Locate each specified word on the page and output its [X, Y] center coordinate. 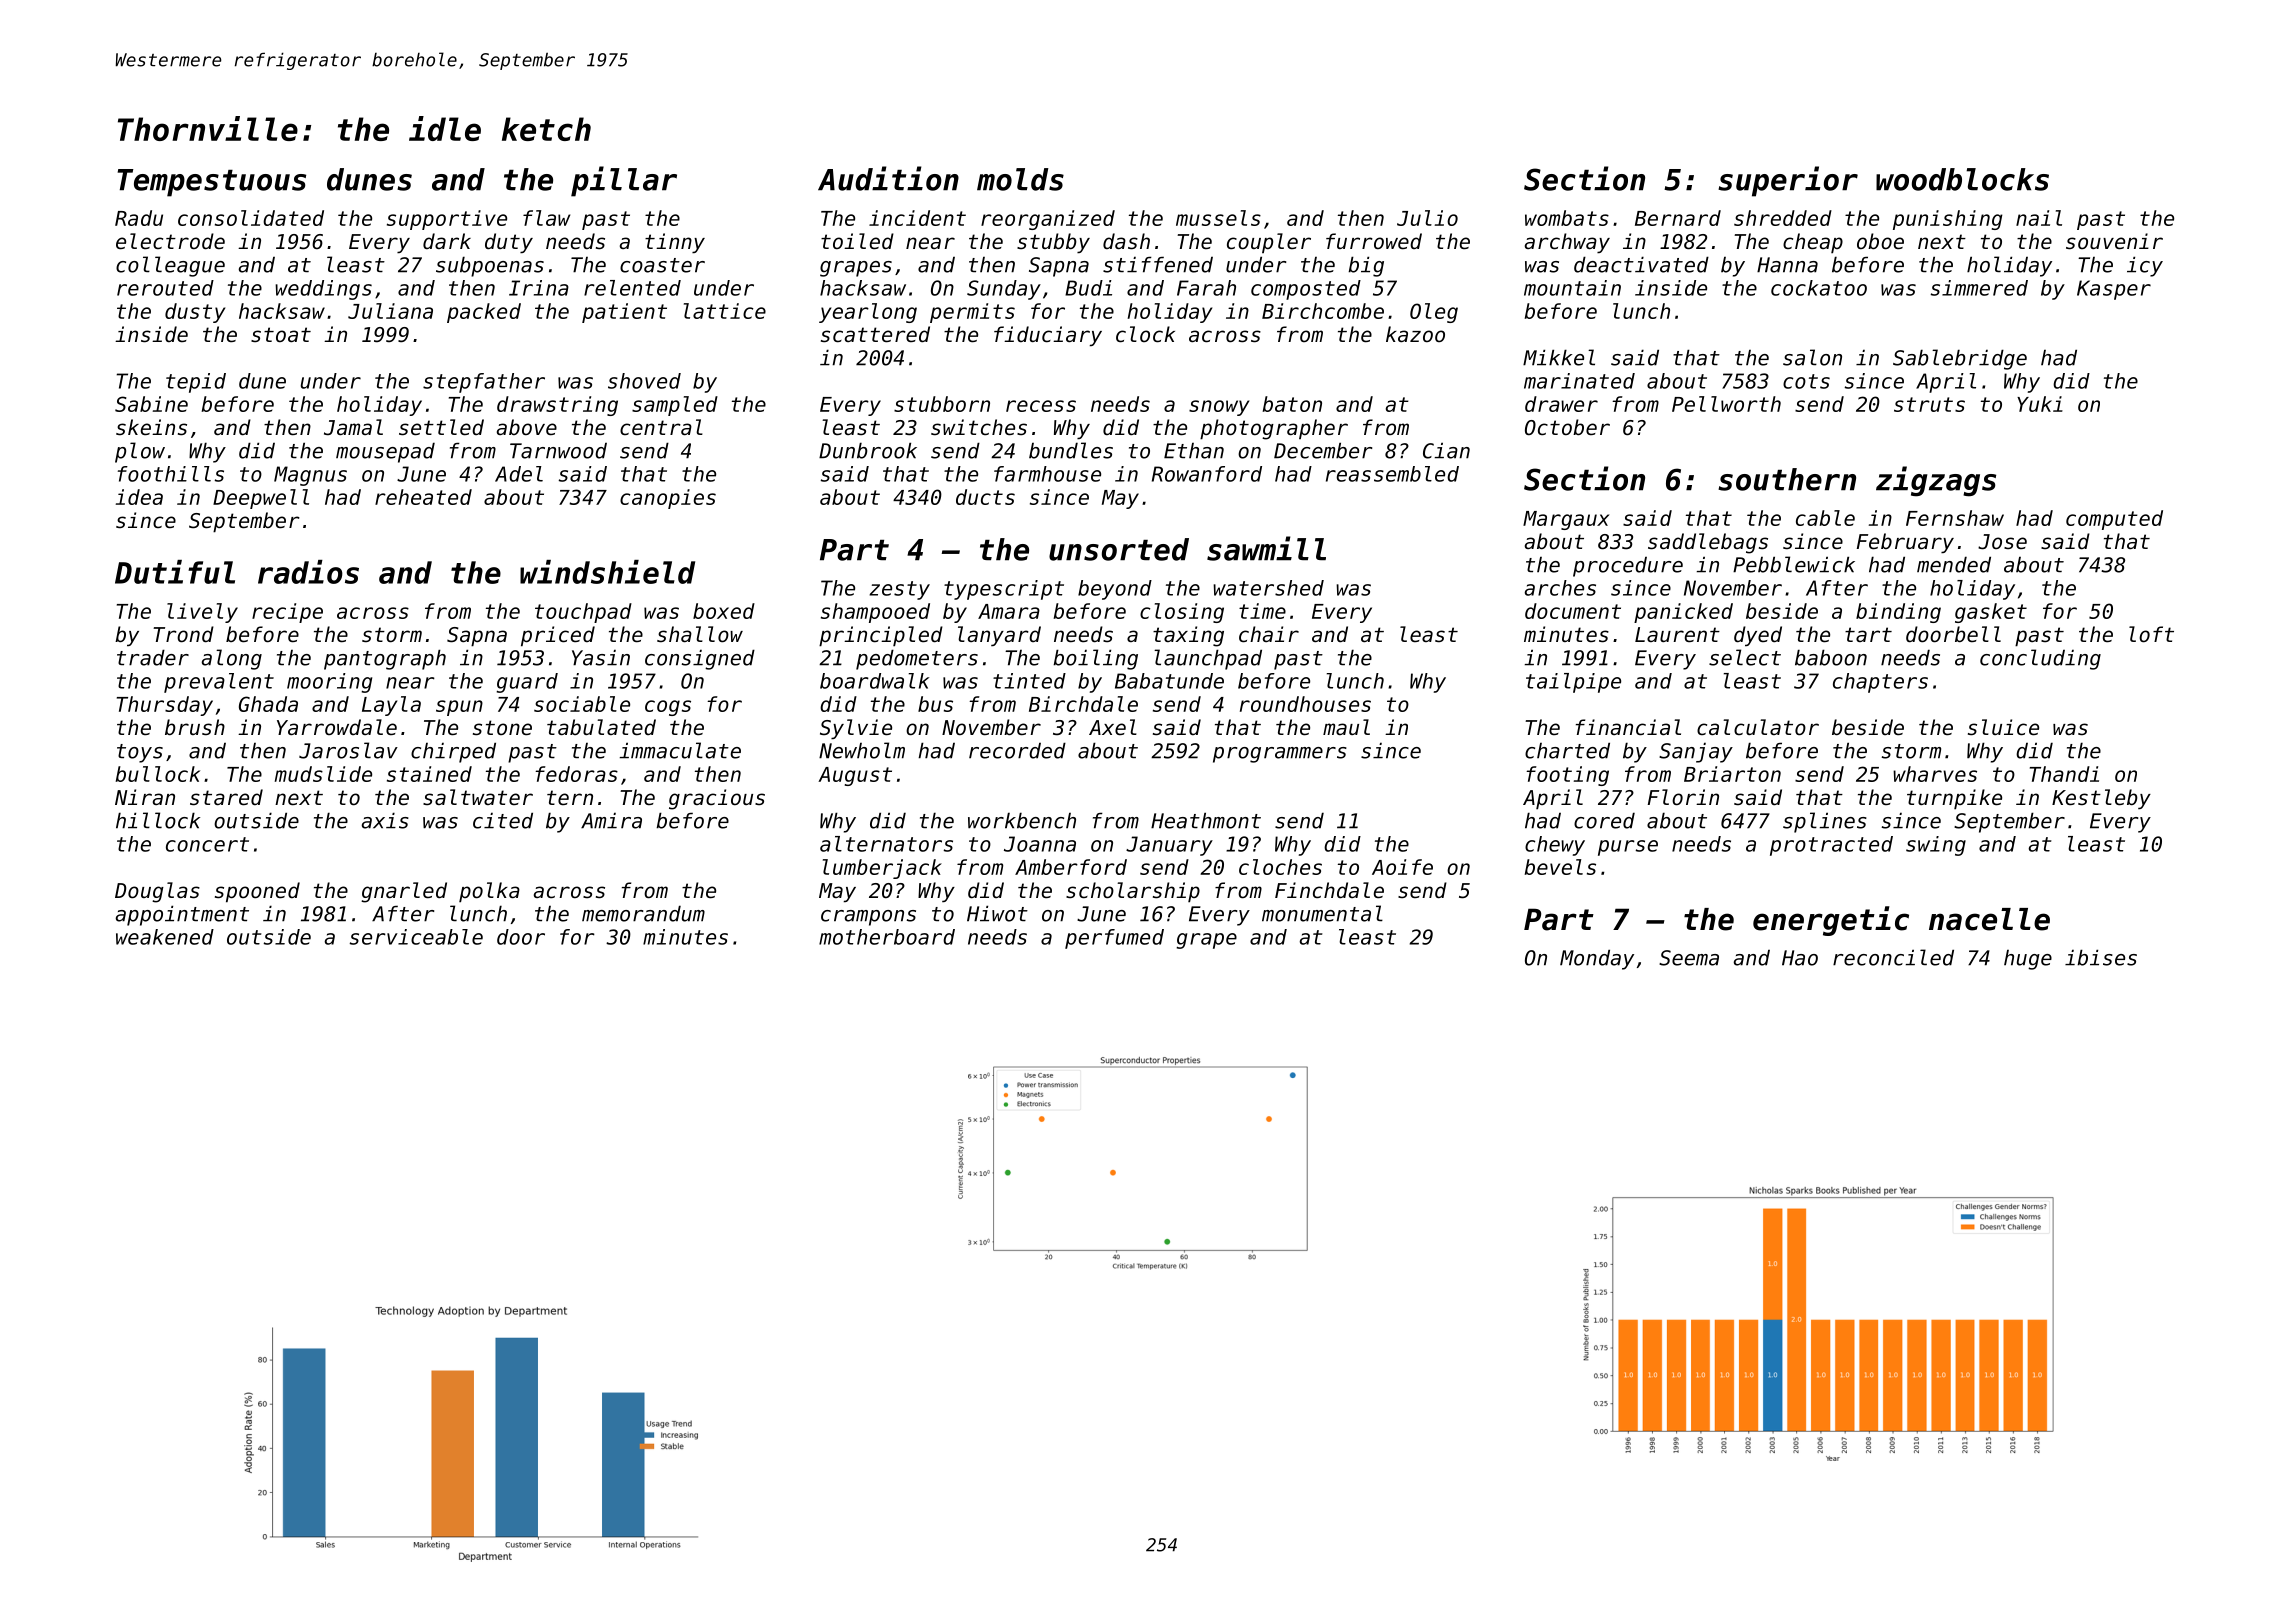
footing [1567, 776]
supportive [447, 220]
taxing [1188, 636]
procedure [1628, 567]
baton [1292, 404]
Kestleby [2101, 799]
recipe [287, 613]
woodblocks [1962, 179]
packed [484, 313]
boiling [1095, 659]
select [1745, 657]
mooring [329, 683]
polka [489, 892]
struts [1929, 404]
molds [1020, 179]
